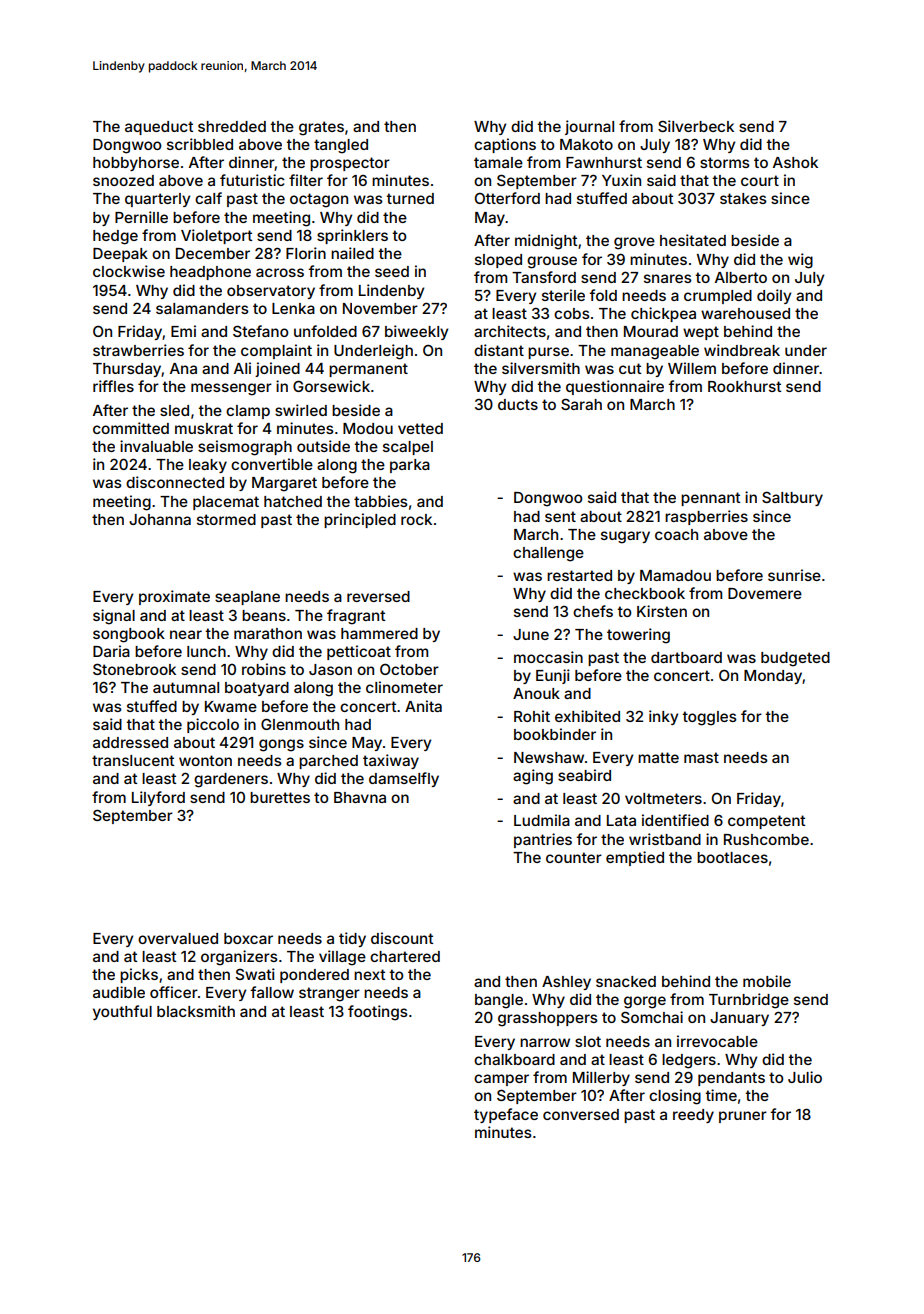 Image resolution: width=924 pixels, height=1314 pixels. I want to click on permanent, so click(368, 370).
